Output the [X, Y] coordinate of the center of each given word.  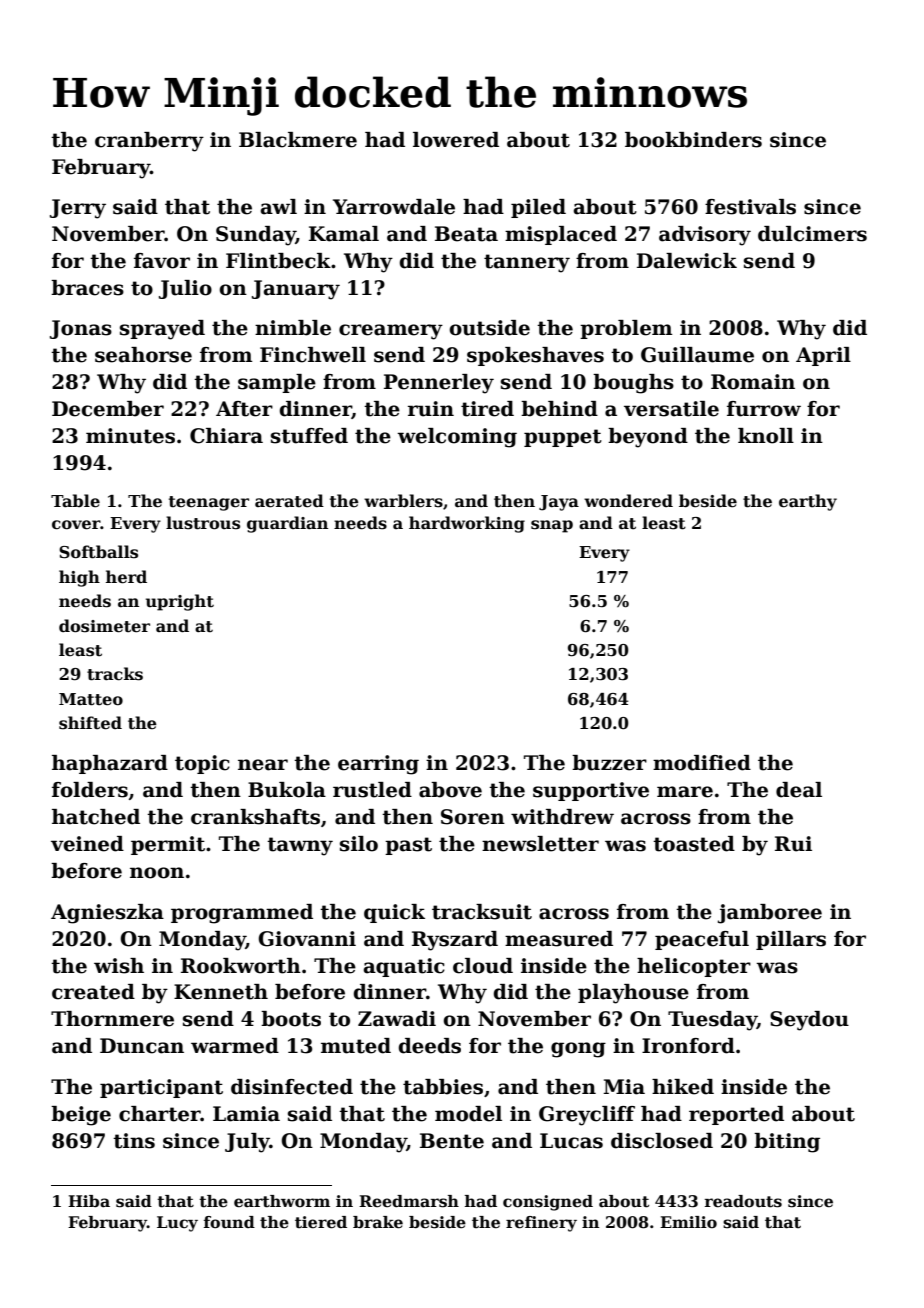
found [229, 1222]
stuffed [309, 436]
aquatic [404, 967]
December [108, 409]
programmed [242, 914]
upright [180, 602]
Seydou [809, 1021]
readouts [743, 1201]
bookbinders [693, 140]
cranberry [149, 142]
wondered [628, 501]
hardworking [467, 524]
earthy [808, 502]
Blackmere [298, 140]
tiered [321, 1222]
